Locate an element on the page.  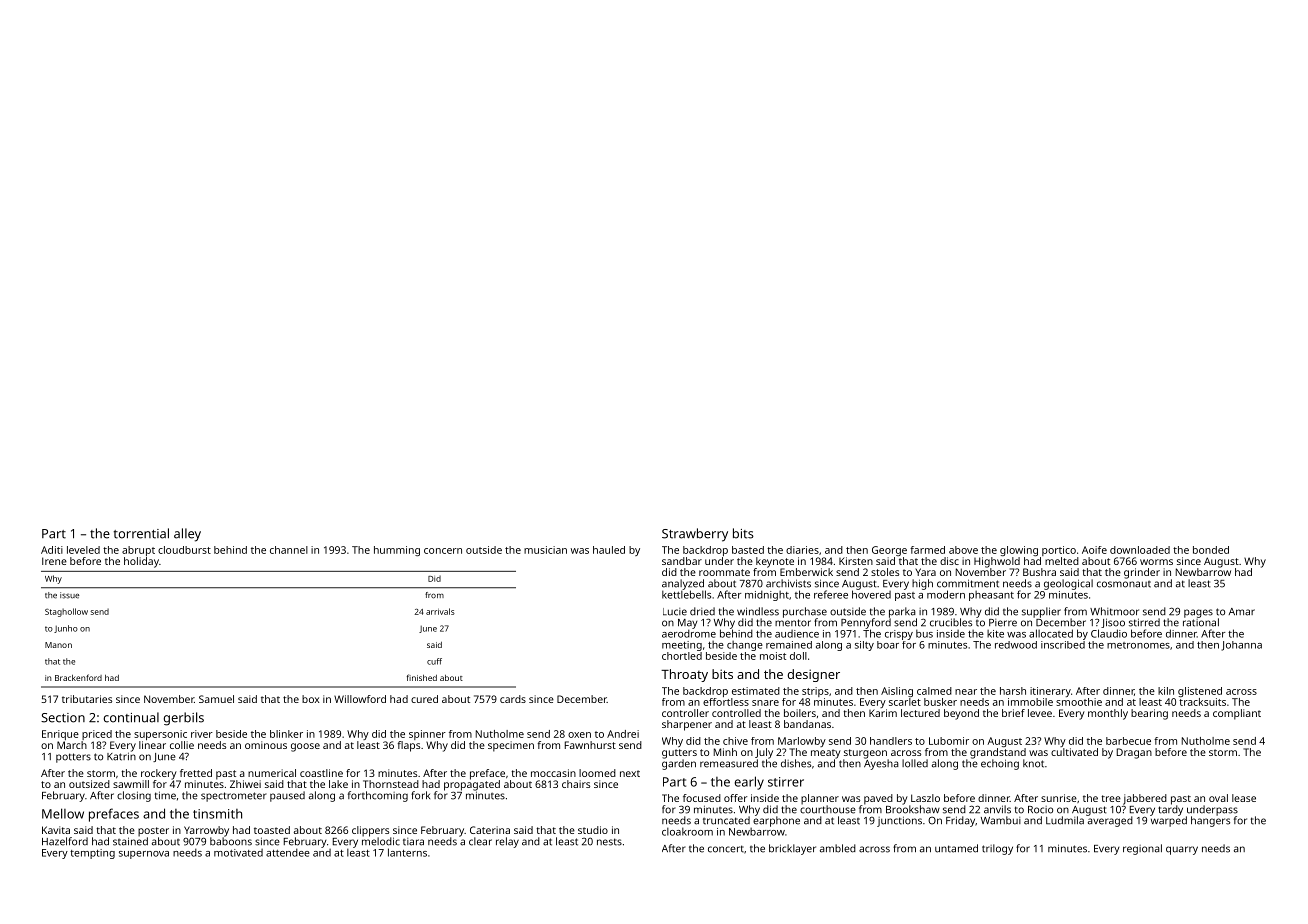
Karim is located at coordinates (883, 713).
